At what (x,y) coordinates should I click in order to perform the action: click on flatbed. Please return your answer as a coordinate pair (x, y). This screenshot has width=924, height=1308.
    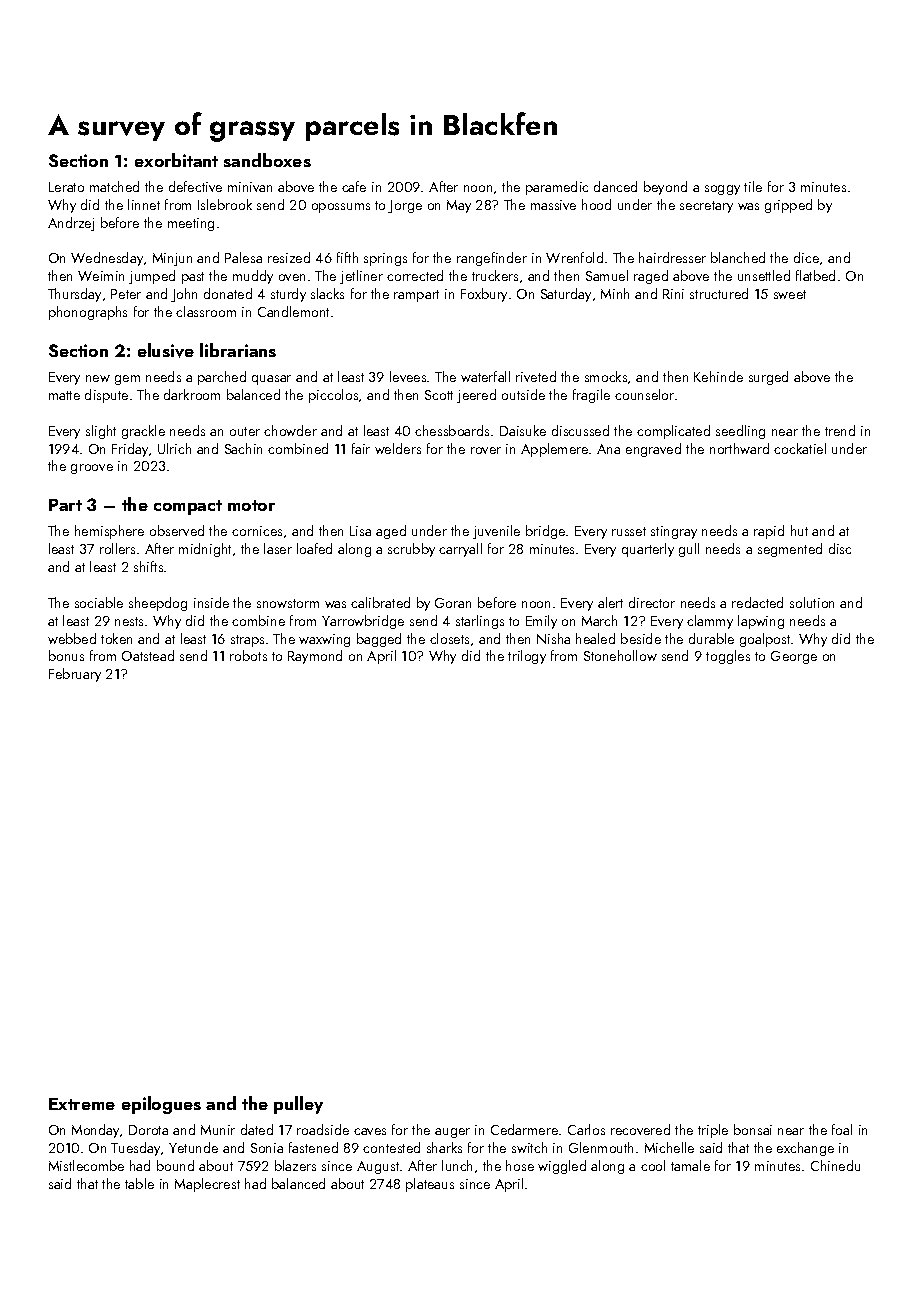
    Looking at the image, I should click on (815, 275).
